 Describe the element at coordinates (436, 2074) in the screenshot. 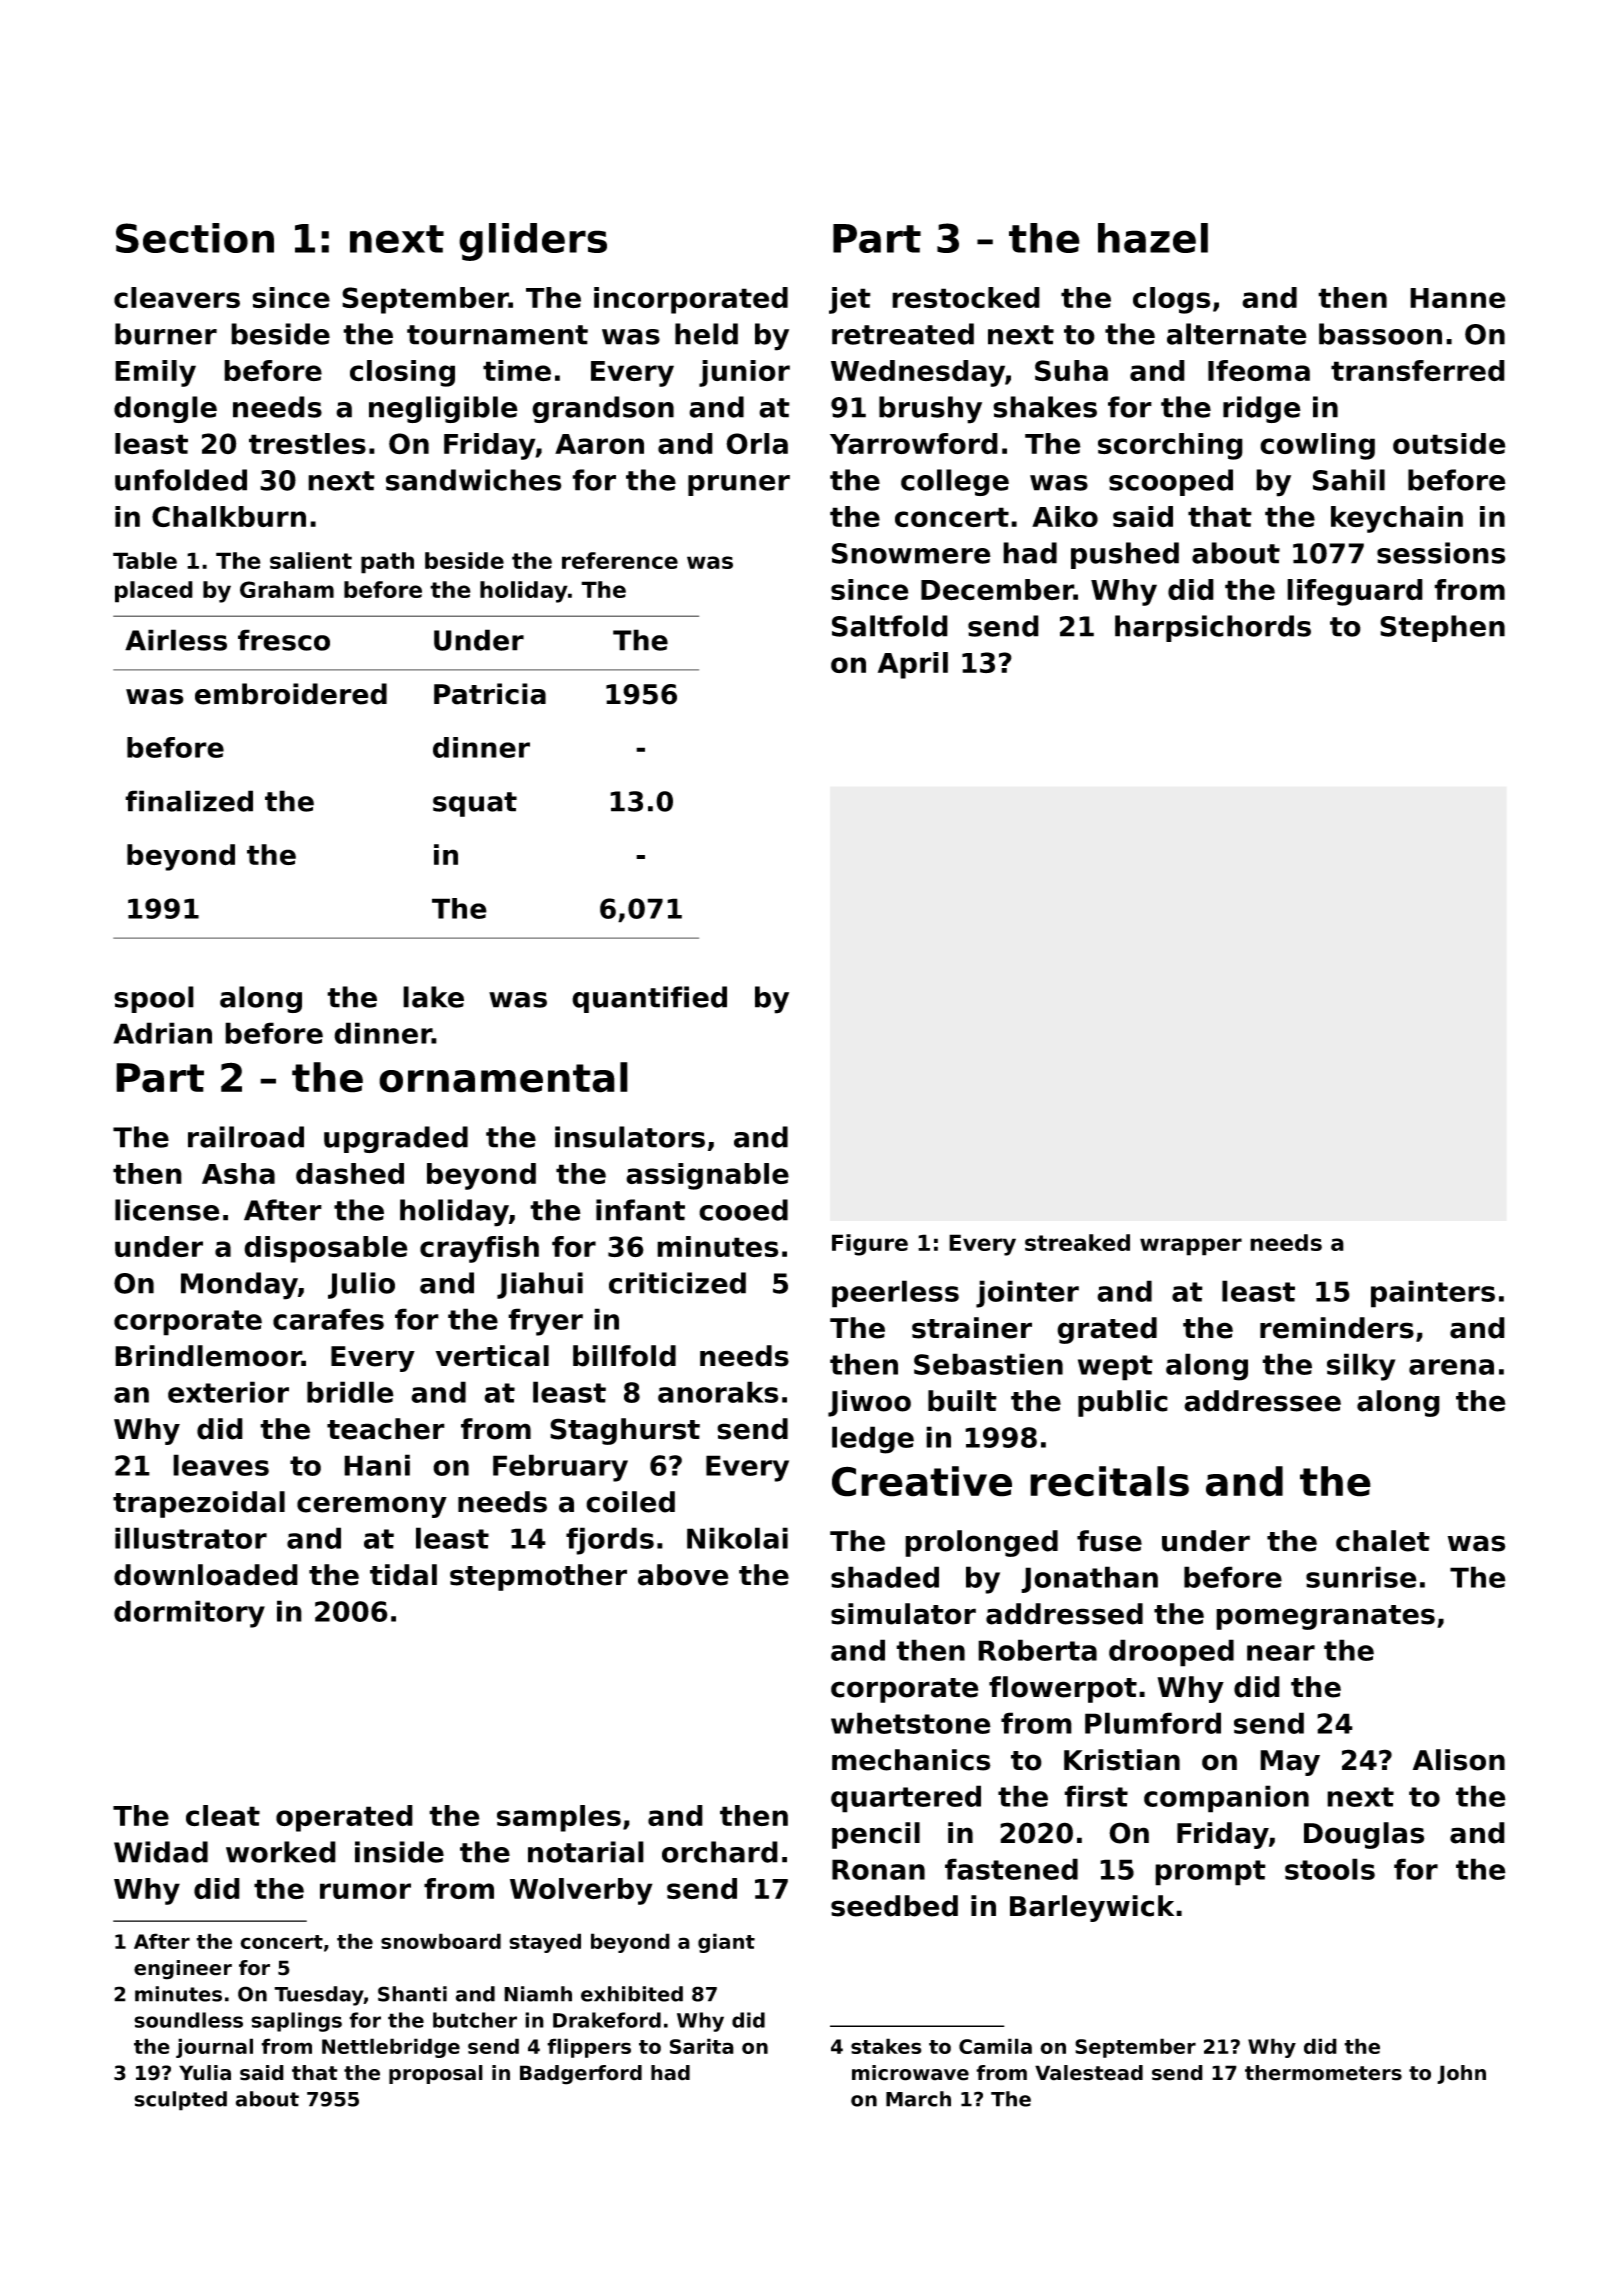

I see `proposal` at that location.
